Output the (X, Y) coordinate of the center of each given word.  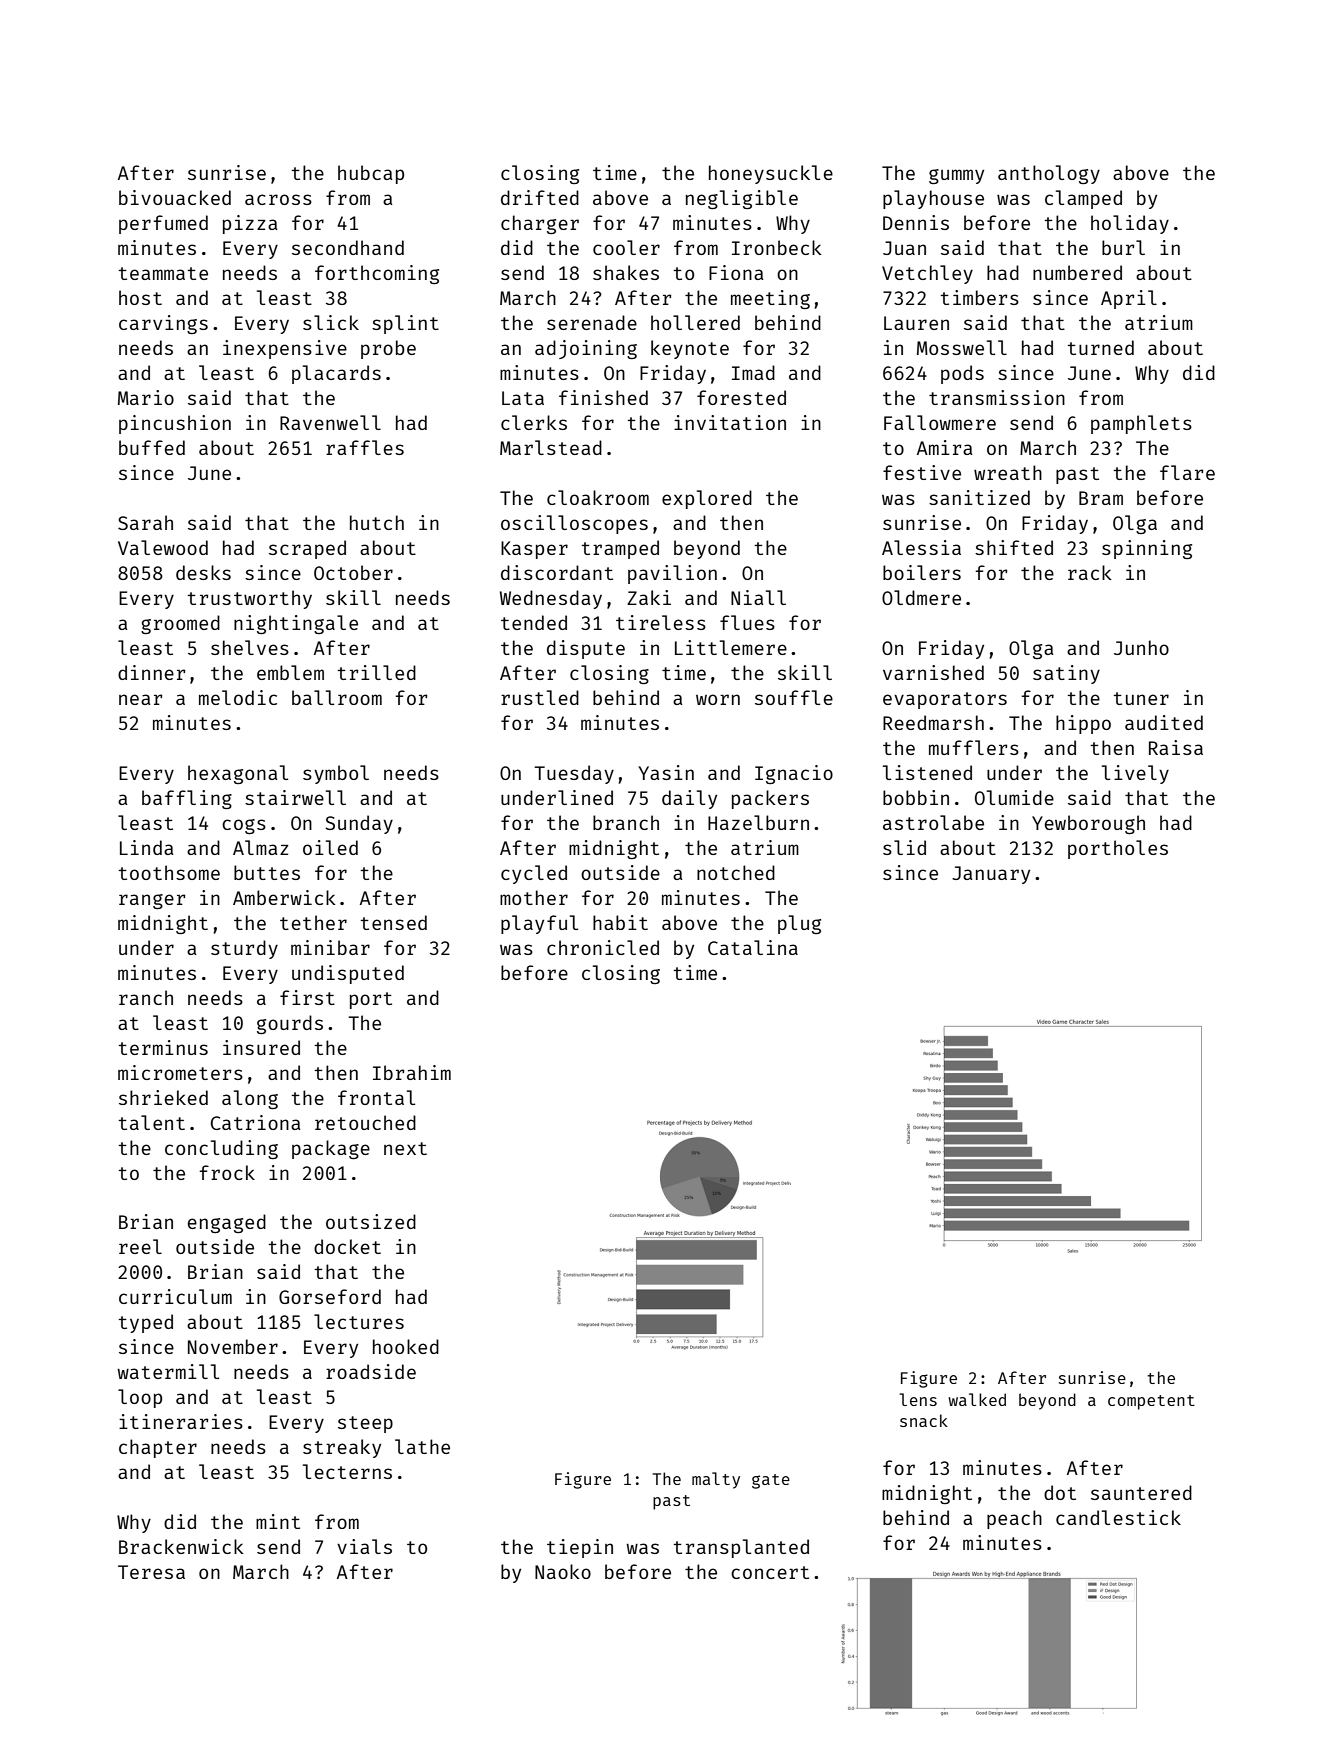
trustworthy (250, 599)
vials (364, 1546)
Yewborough (1088, 824)
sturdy (244, 949)
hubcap (371, 174)
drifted (540, 197)
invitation (730, 422)
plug (799, 924)
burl (1123, 247)
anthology (1049, 174)
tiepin (580, 1548)
